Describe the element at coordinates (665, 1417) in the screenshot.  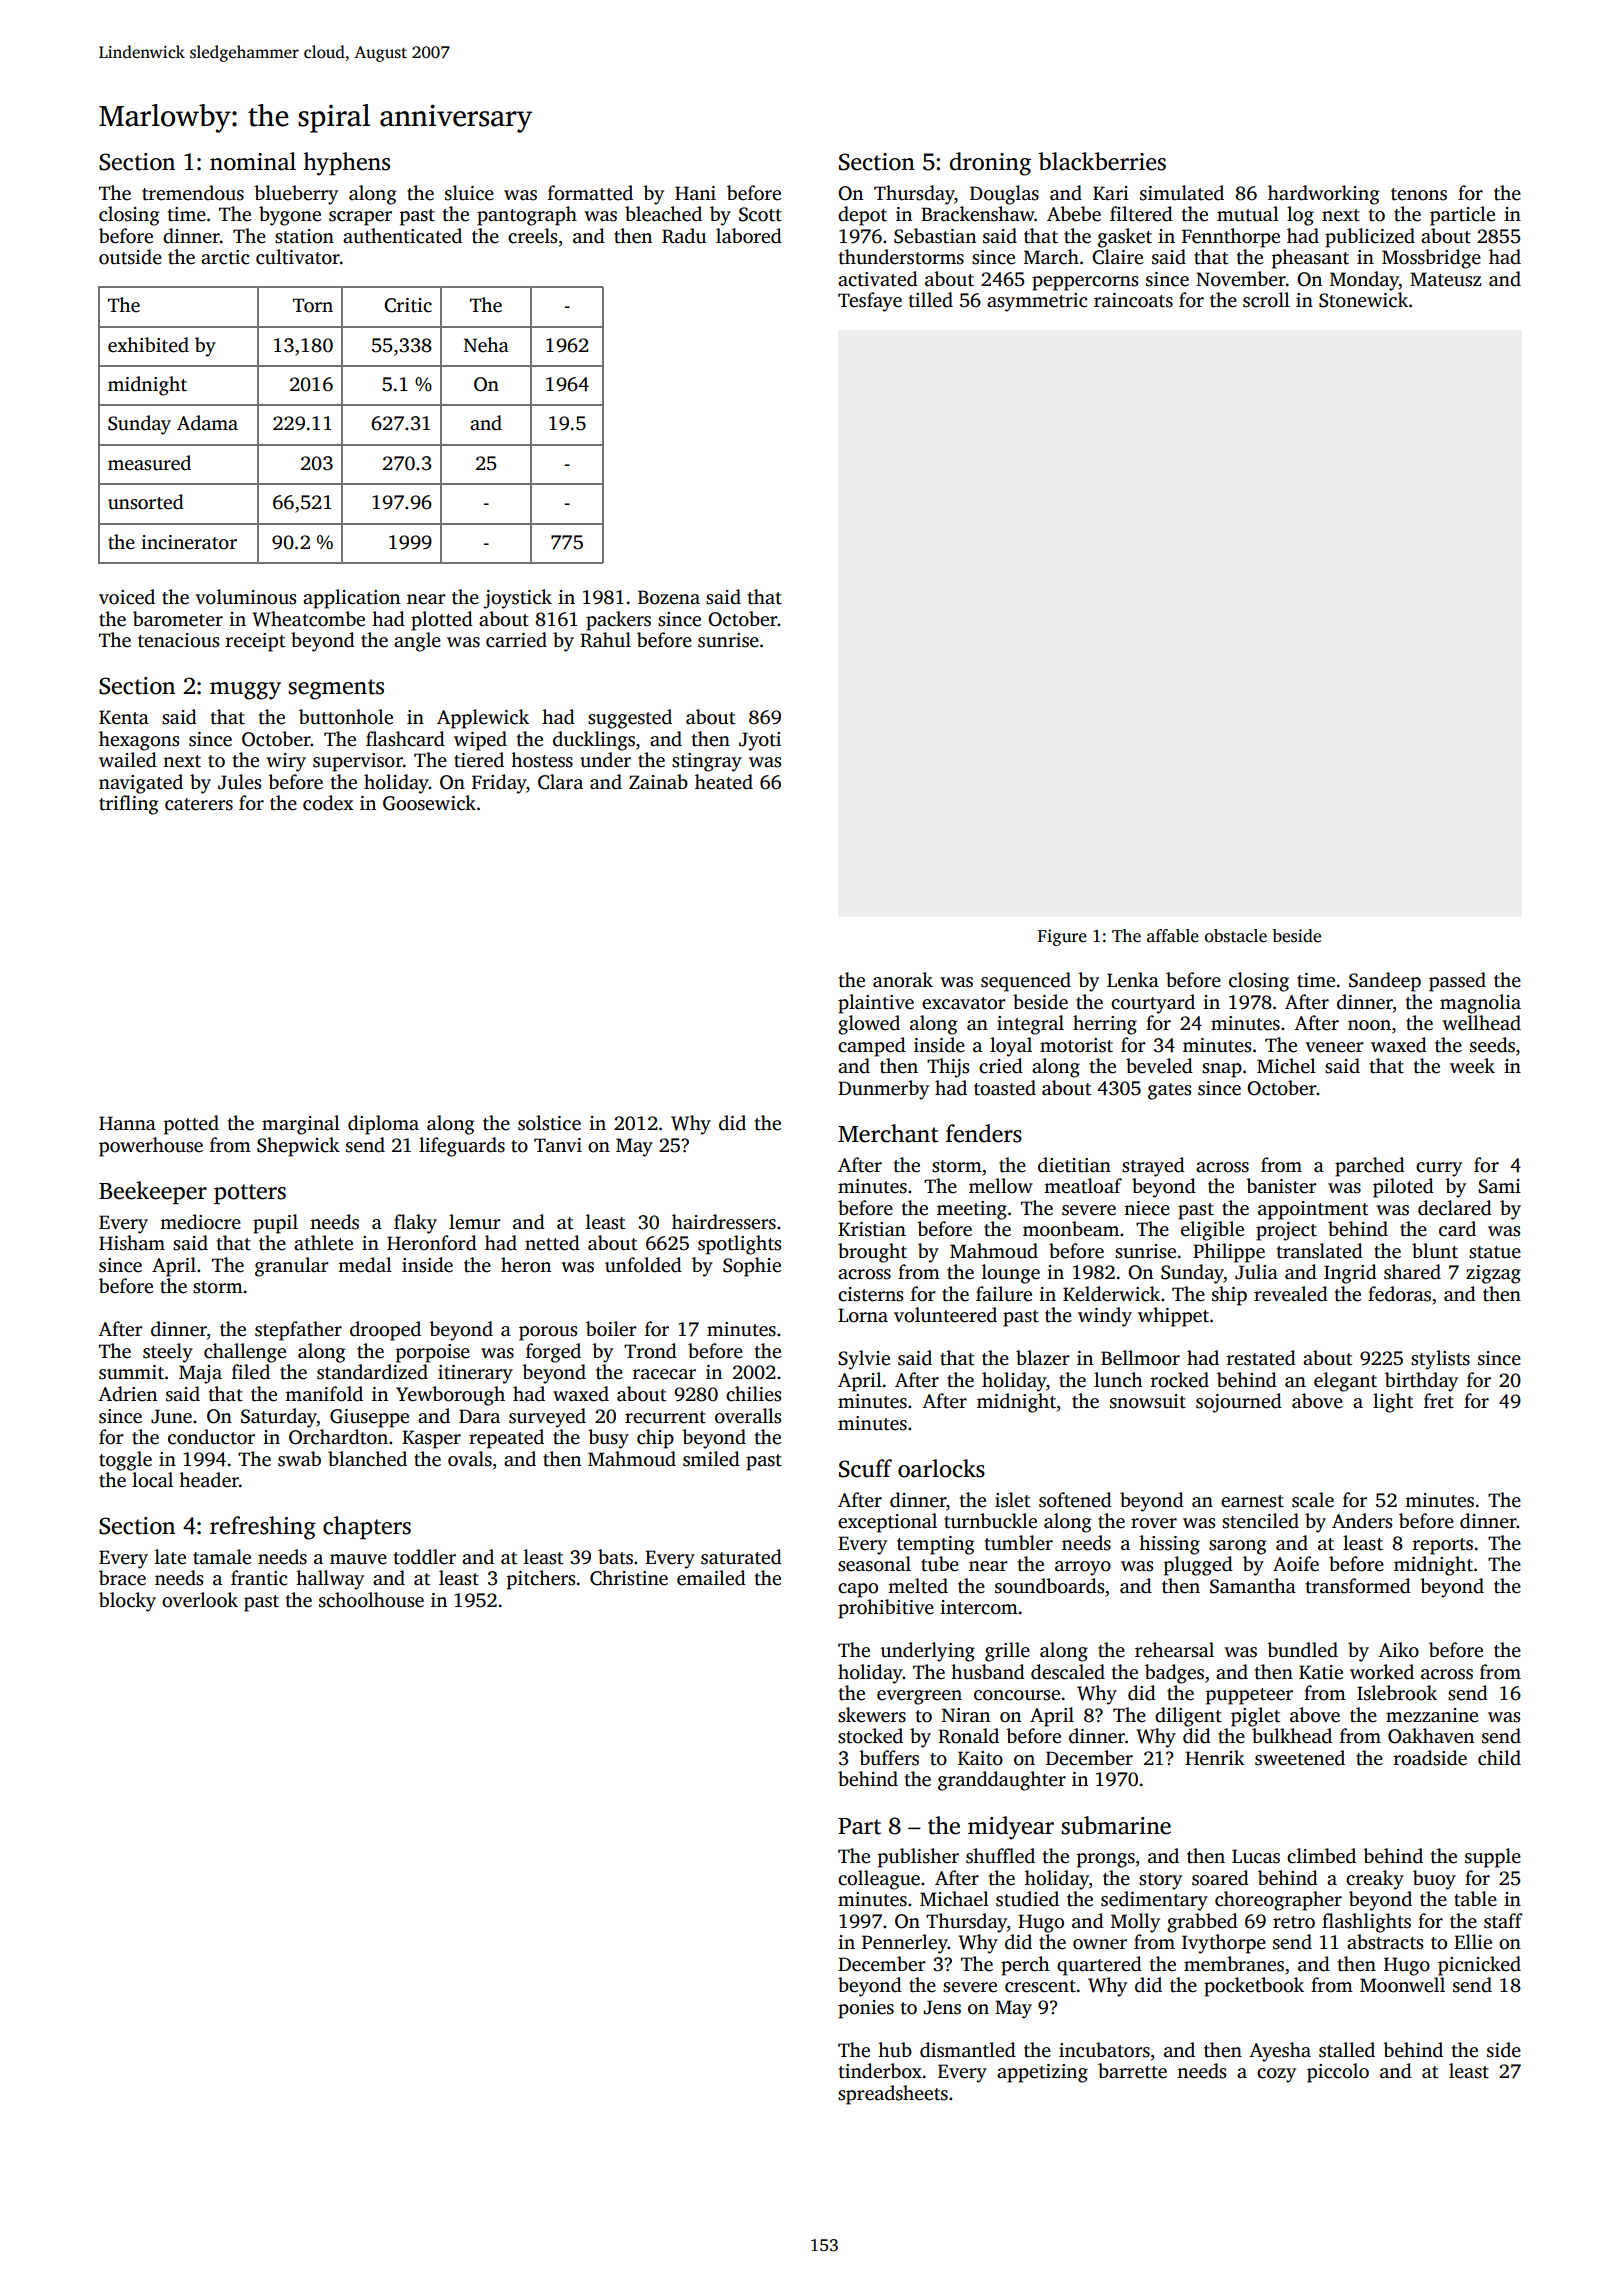
I see `recurrent` at that location.
